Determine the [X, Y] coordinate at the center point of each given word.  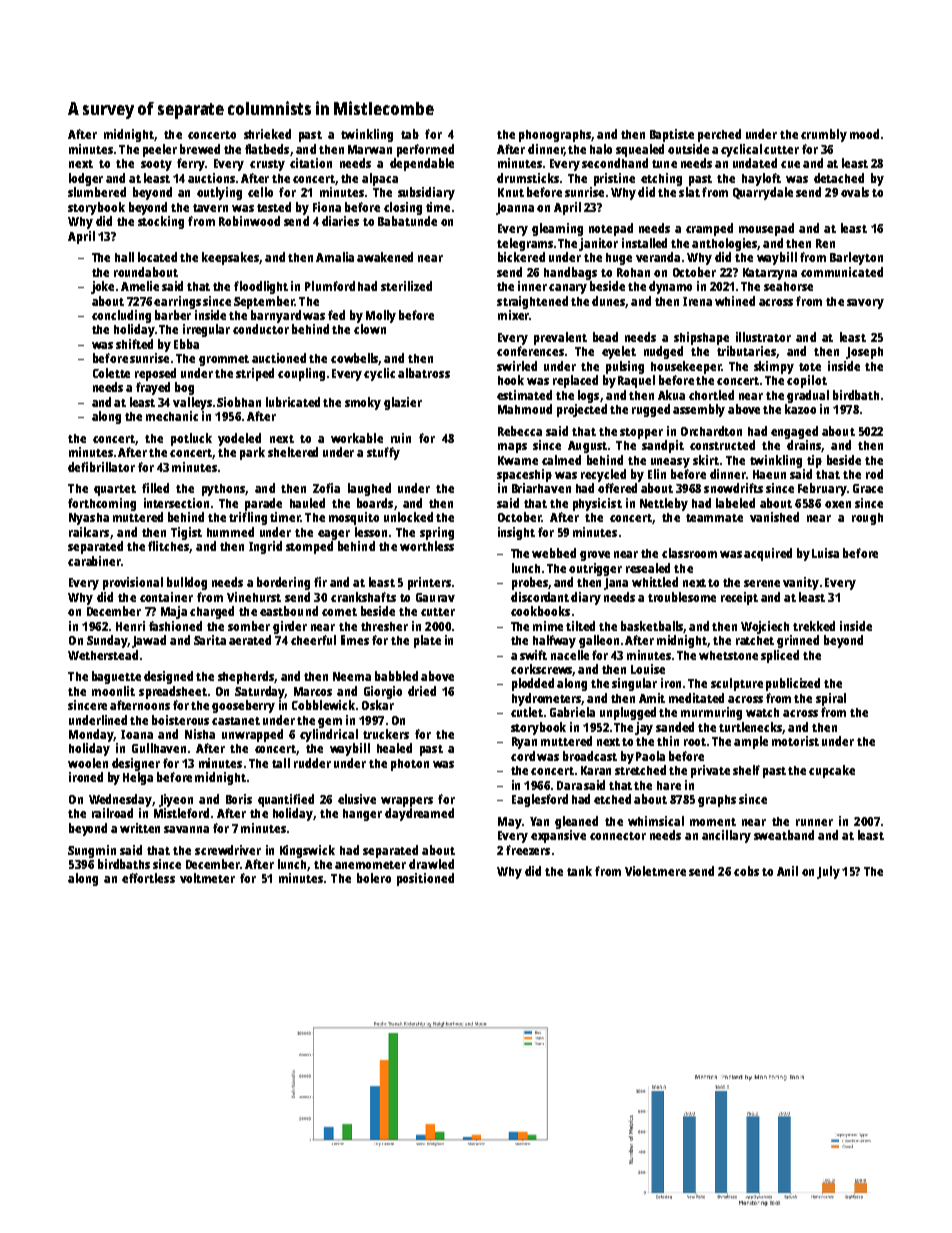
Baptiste [672, 135]
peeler [160, 150]
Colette [111, 373]
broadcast [590, 756]
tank [579, 871]
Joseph [864, 353]
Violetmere [655, 871]
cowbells [355, 359]
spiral [831, 699]
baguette [116, 677]
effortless [148, 878]
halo [601, 149]
